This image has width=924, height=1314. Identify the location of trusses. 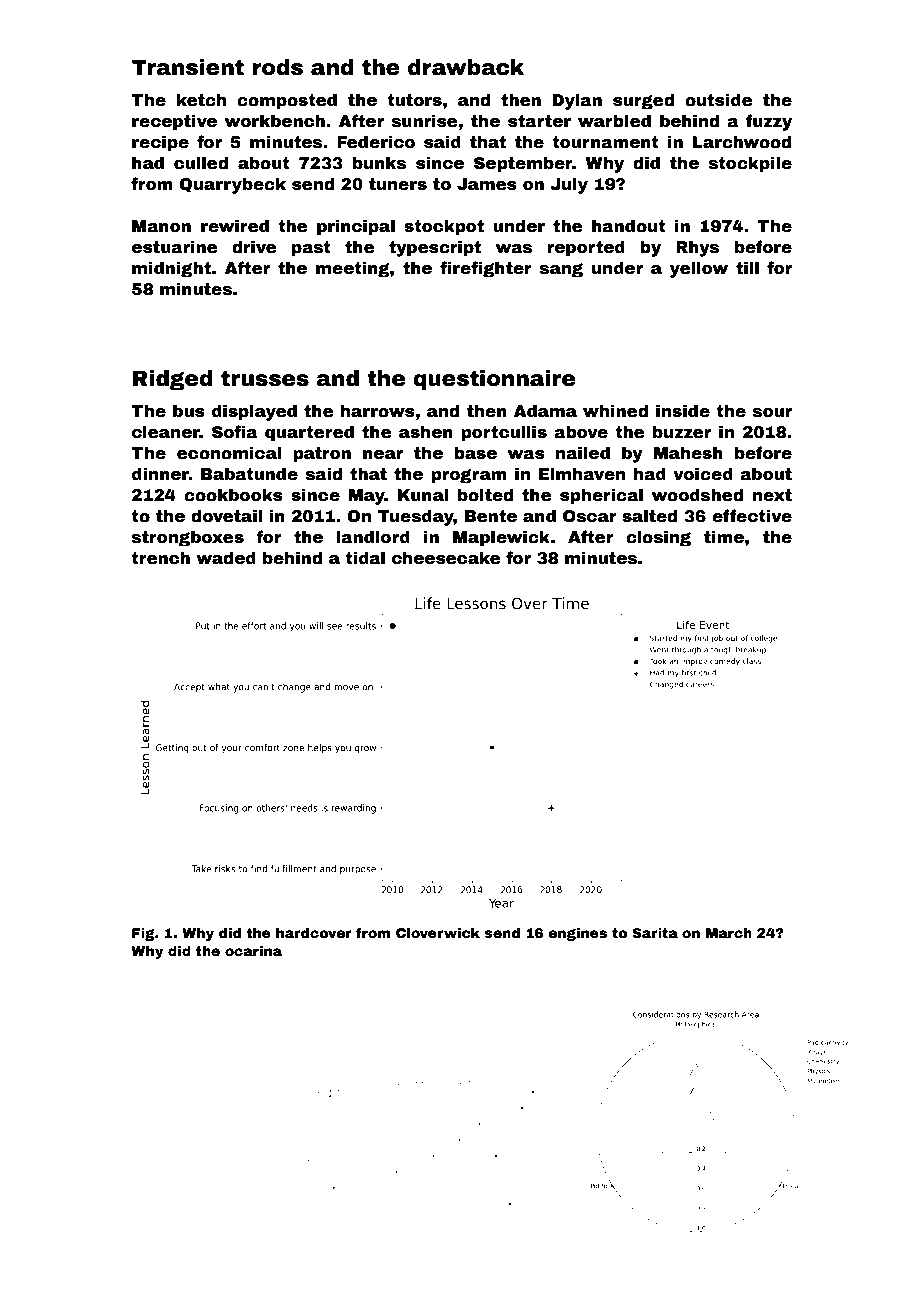
(265, 378).
